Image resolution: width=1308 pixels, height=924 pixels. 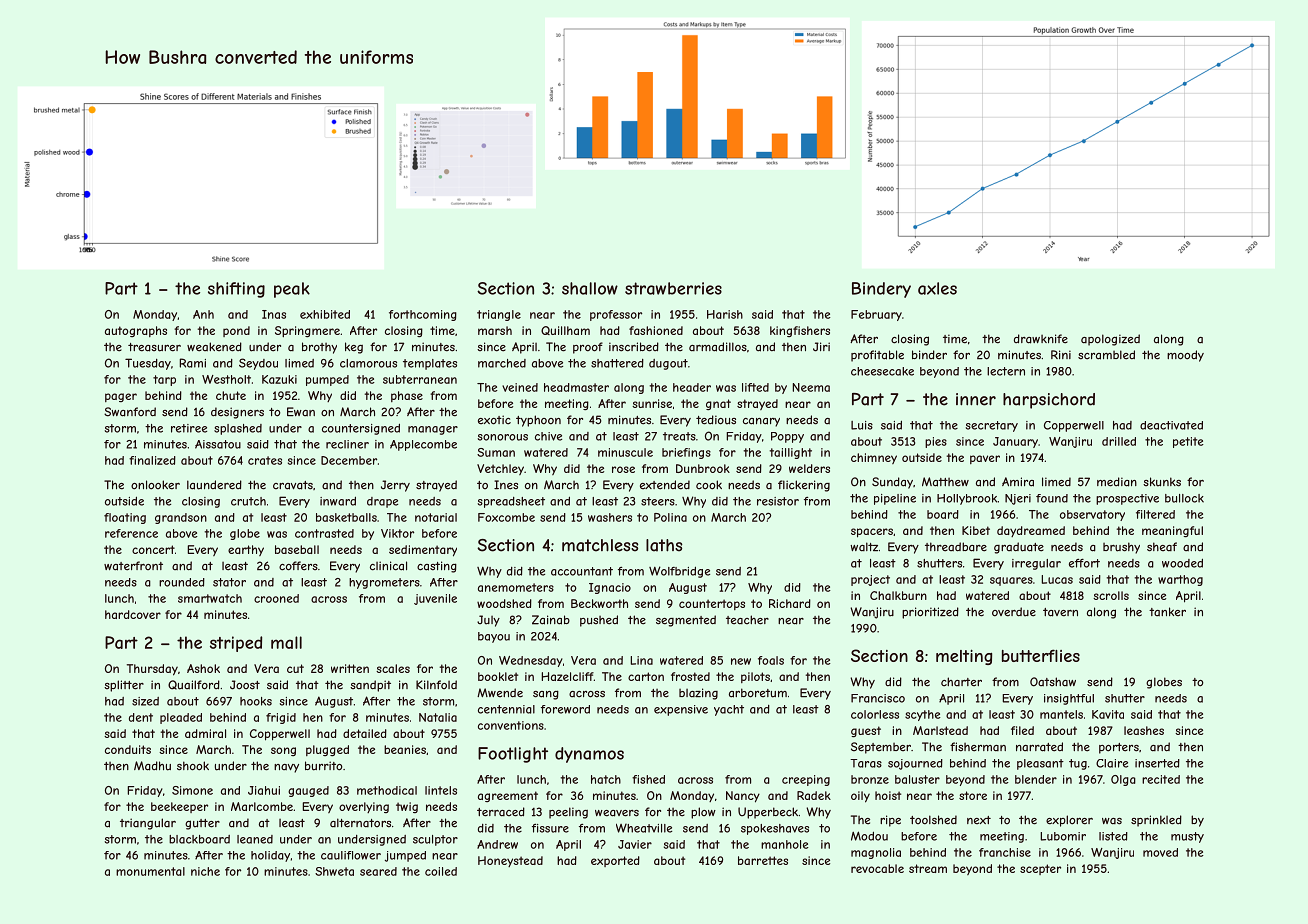 I want to click on sprinkled, so click(x=1156, y=821).
